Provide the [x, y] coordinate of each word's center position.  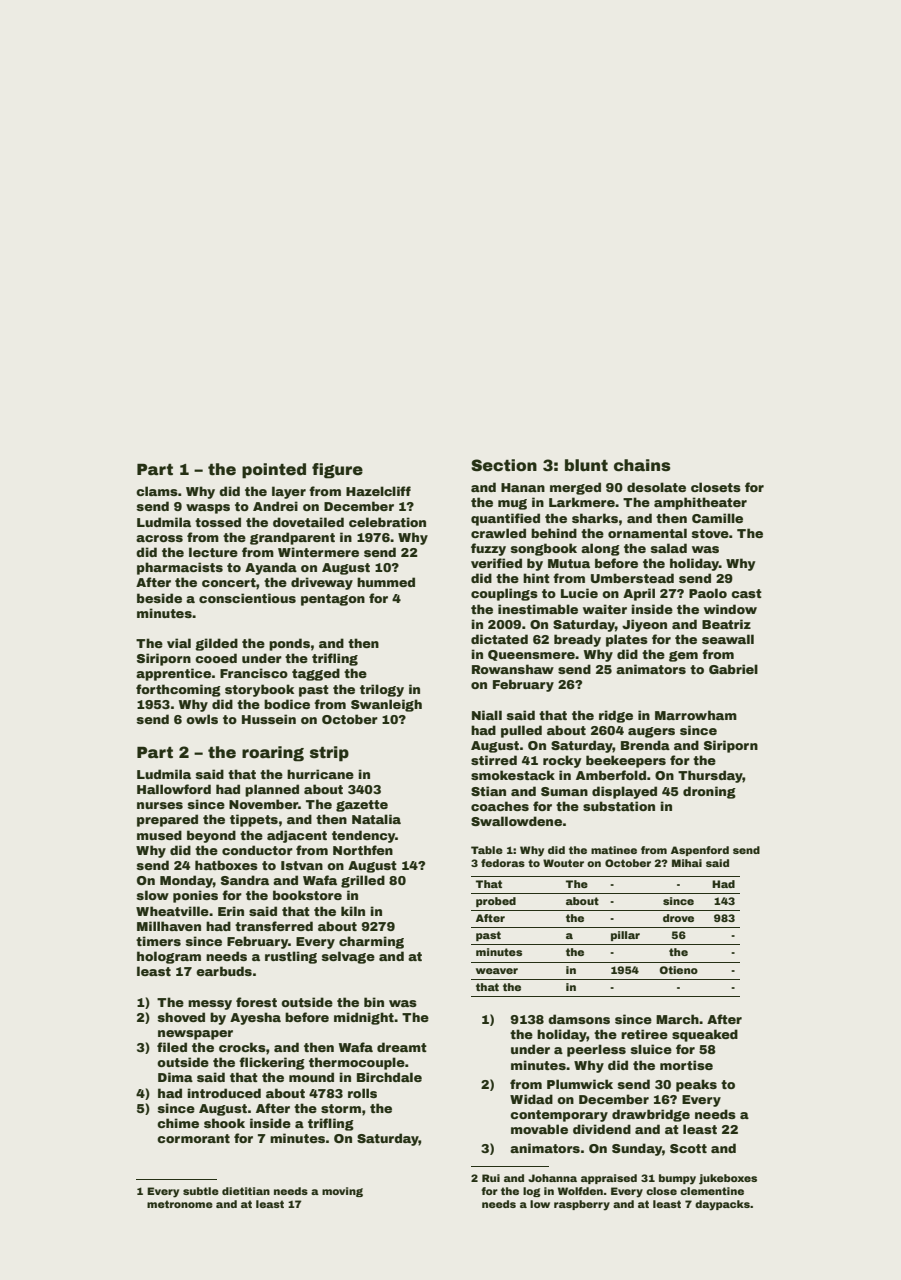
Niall [487, 715]
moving [342, 1192]
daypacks [722, 1205]
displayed [624, 792]
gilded [216, 644]
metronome [180, 1204]
